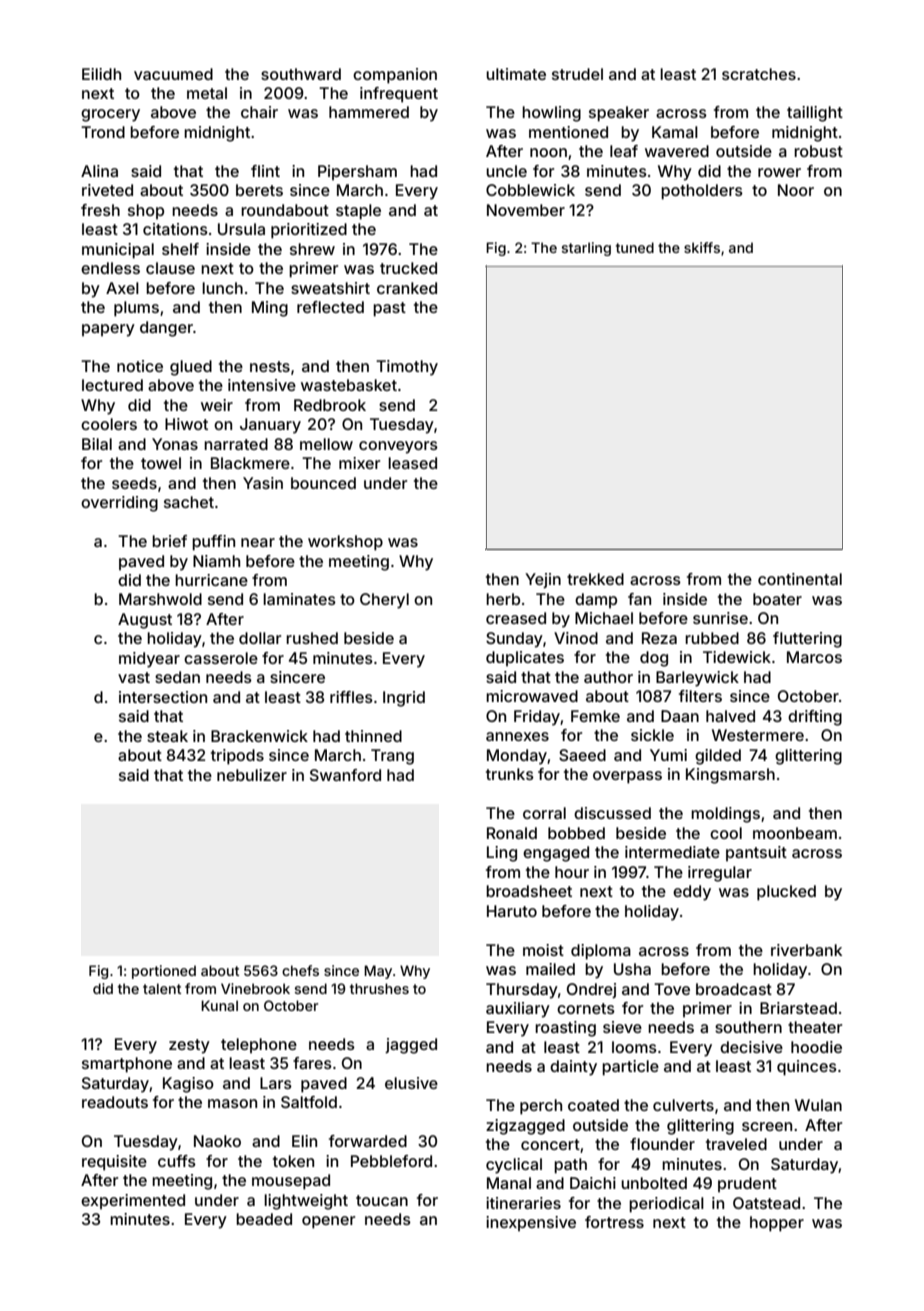 The image size is (924, 1311). What do you see at coordinates (133, 1201) in the image?
I see `experimented` at bounding box center [133, 1201].
